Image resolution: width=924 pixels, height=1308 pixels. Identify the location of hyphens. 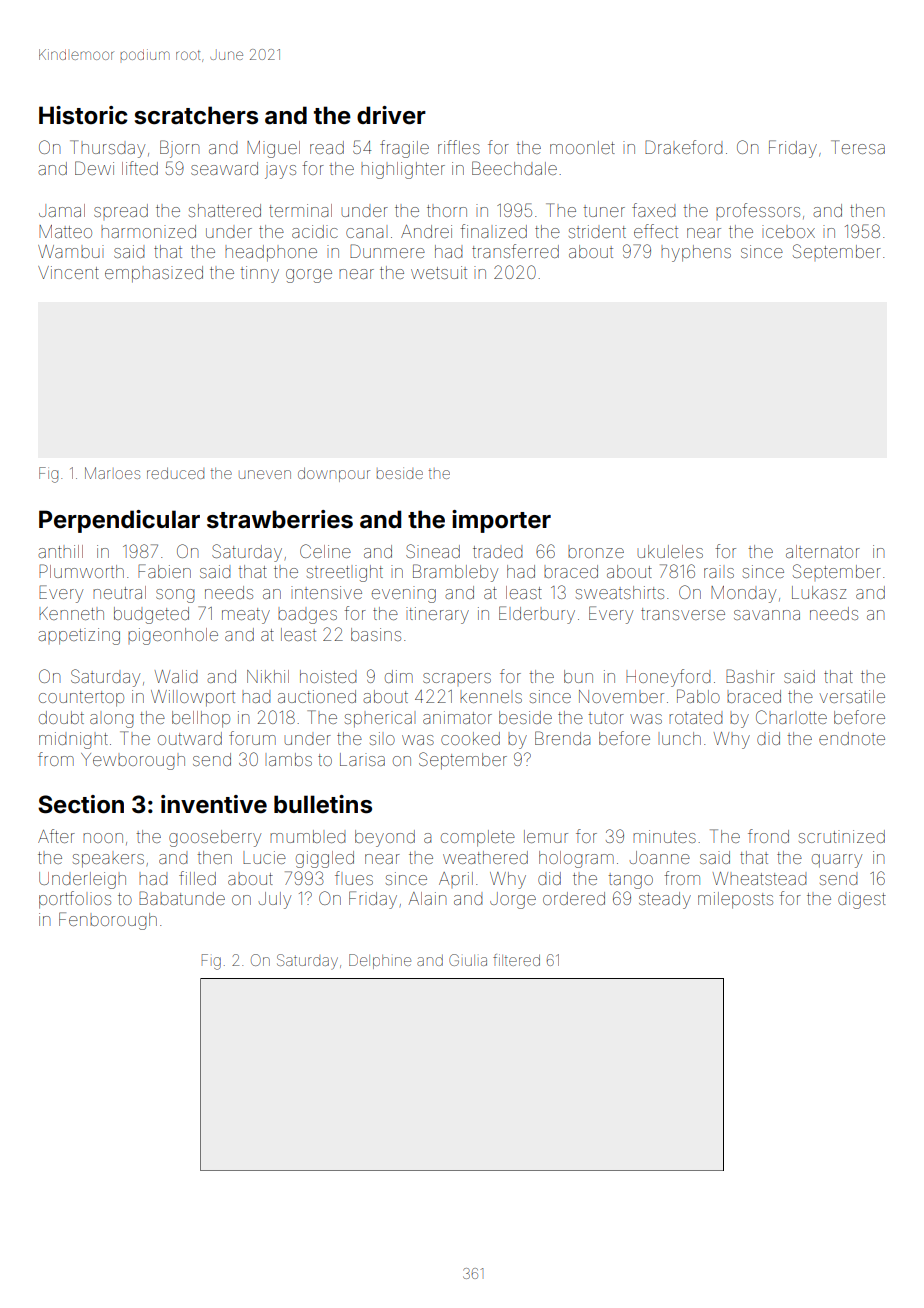
(696, 253).
